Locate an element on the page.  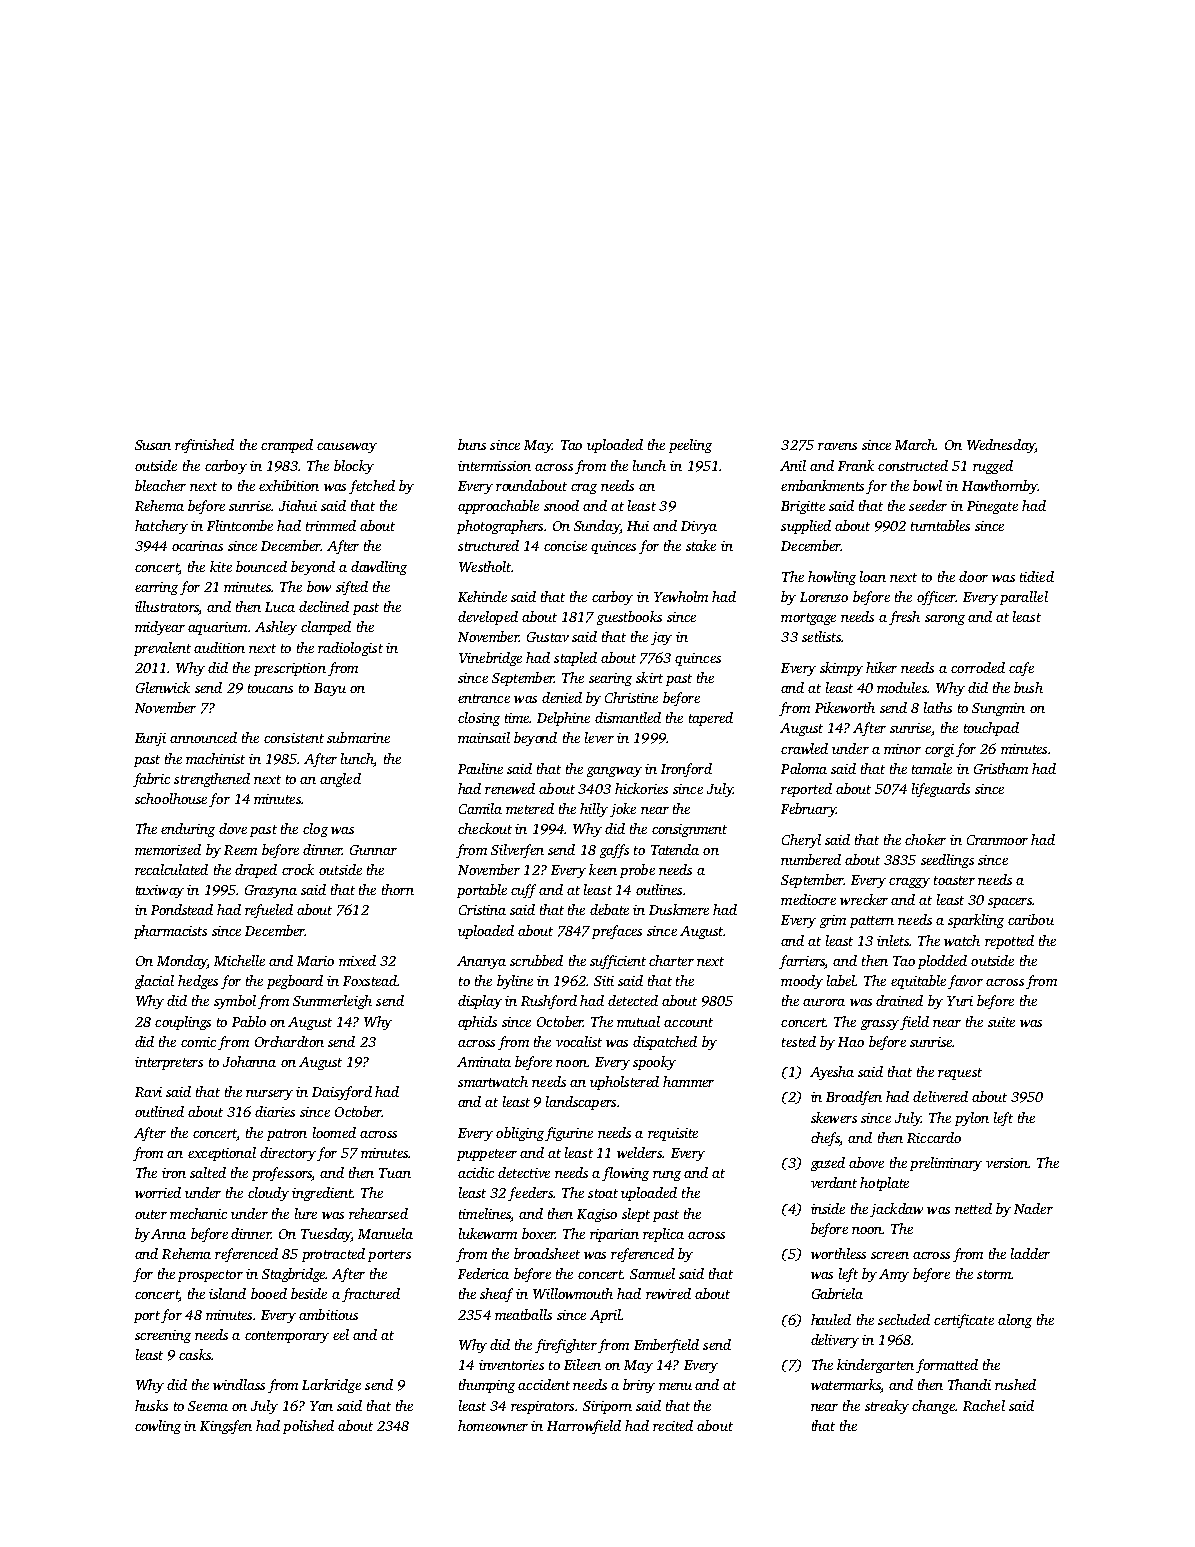
byline is located at coordinates (515, 982).
